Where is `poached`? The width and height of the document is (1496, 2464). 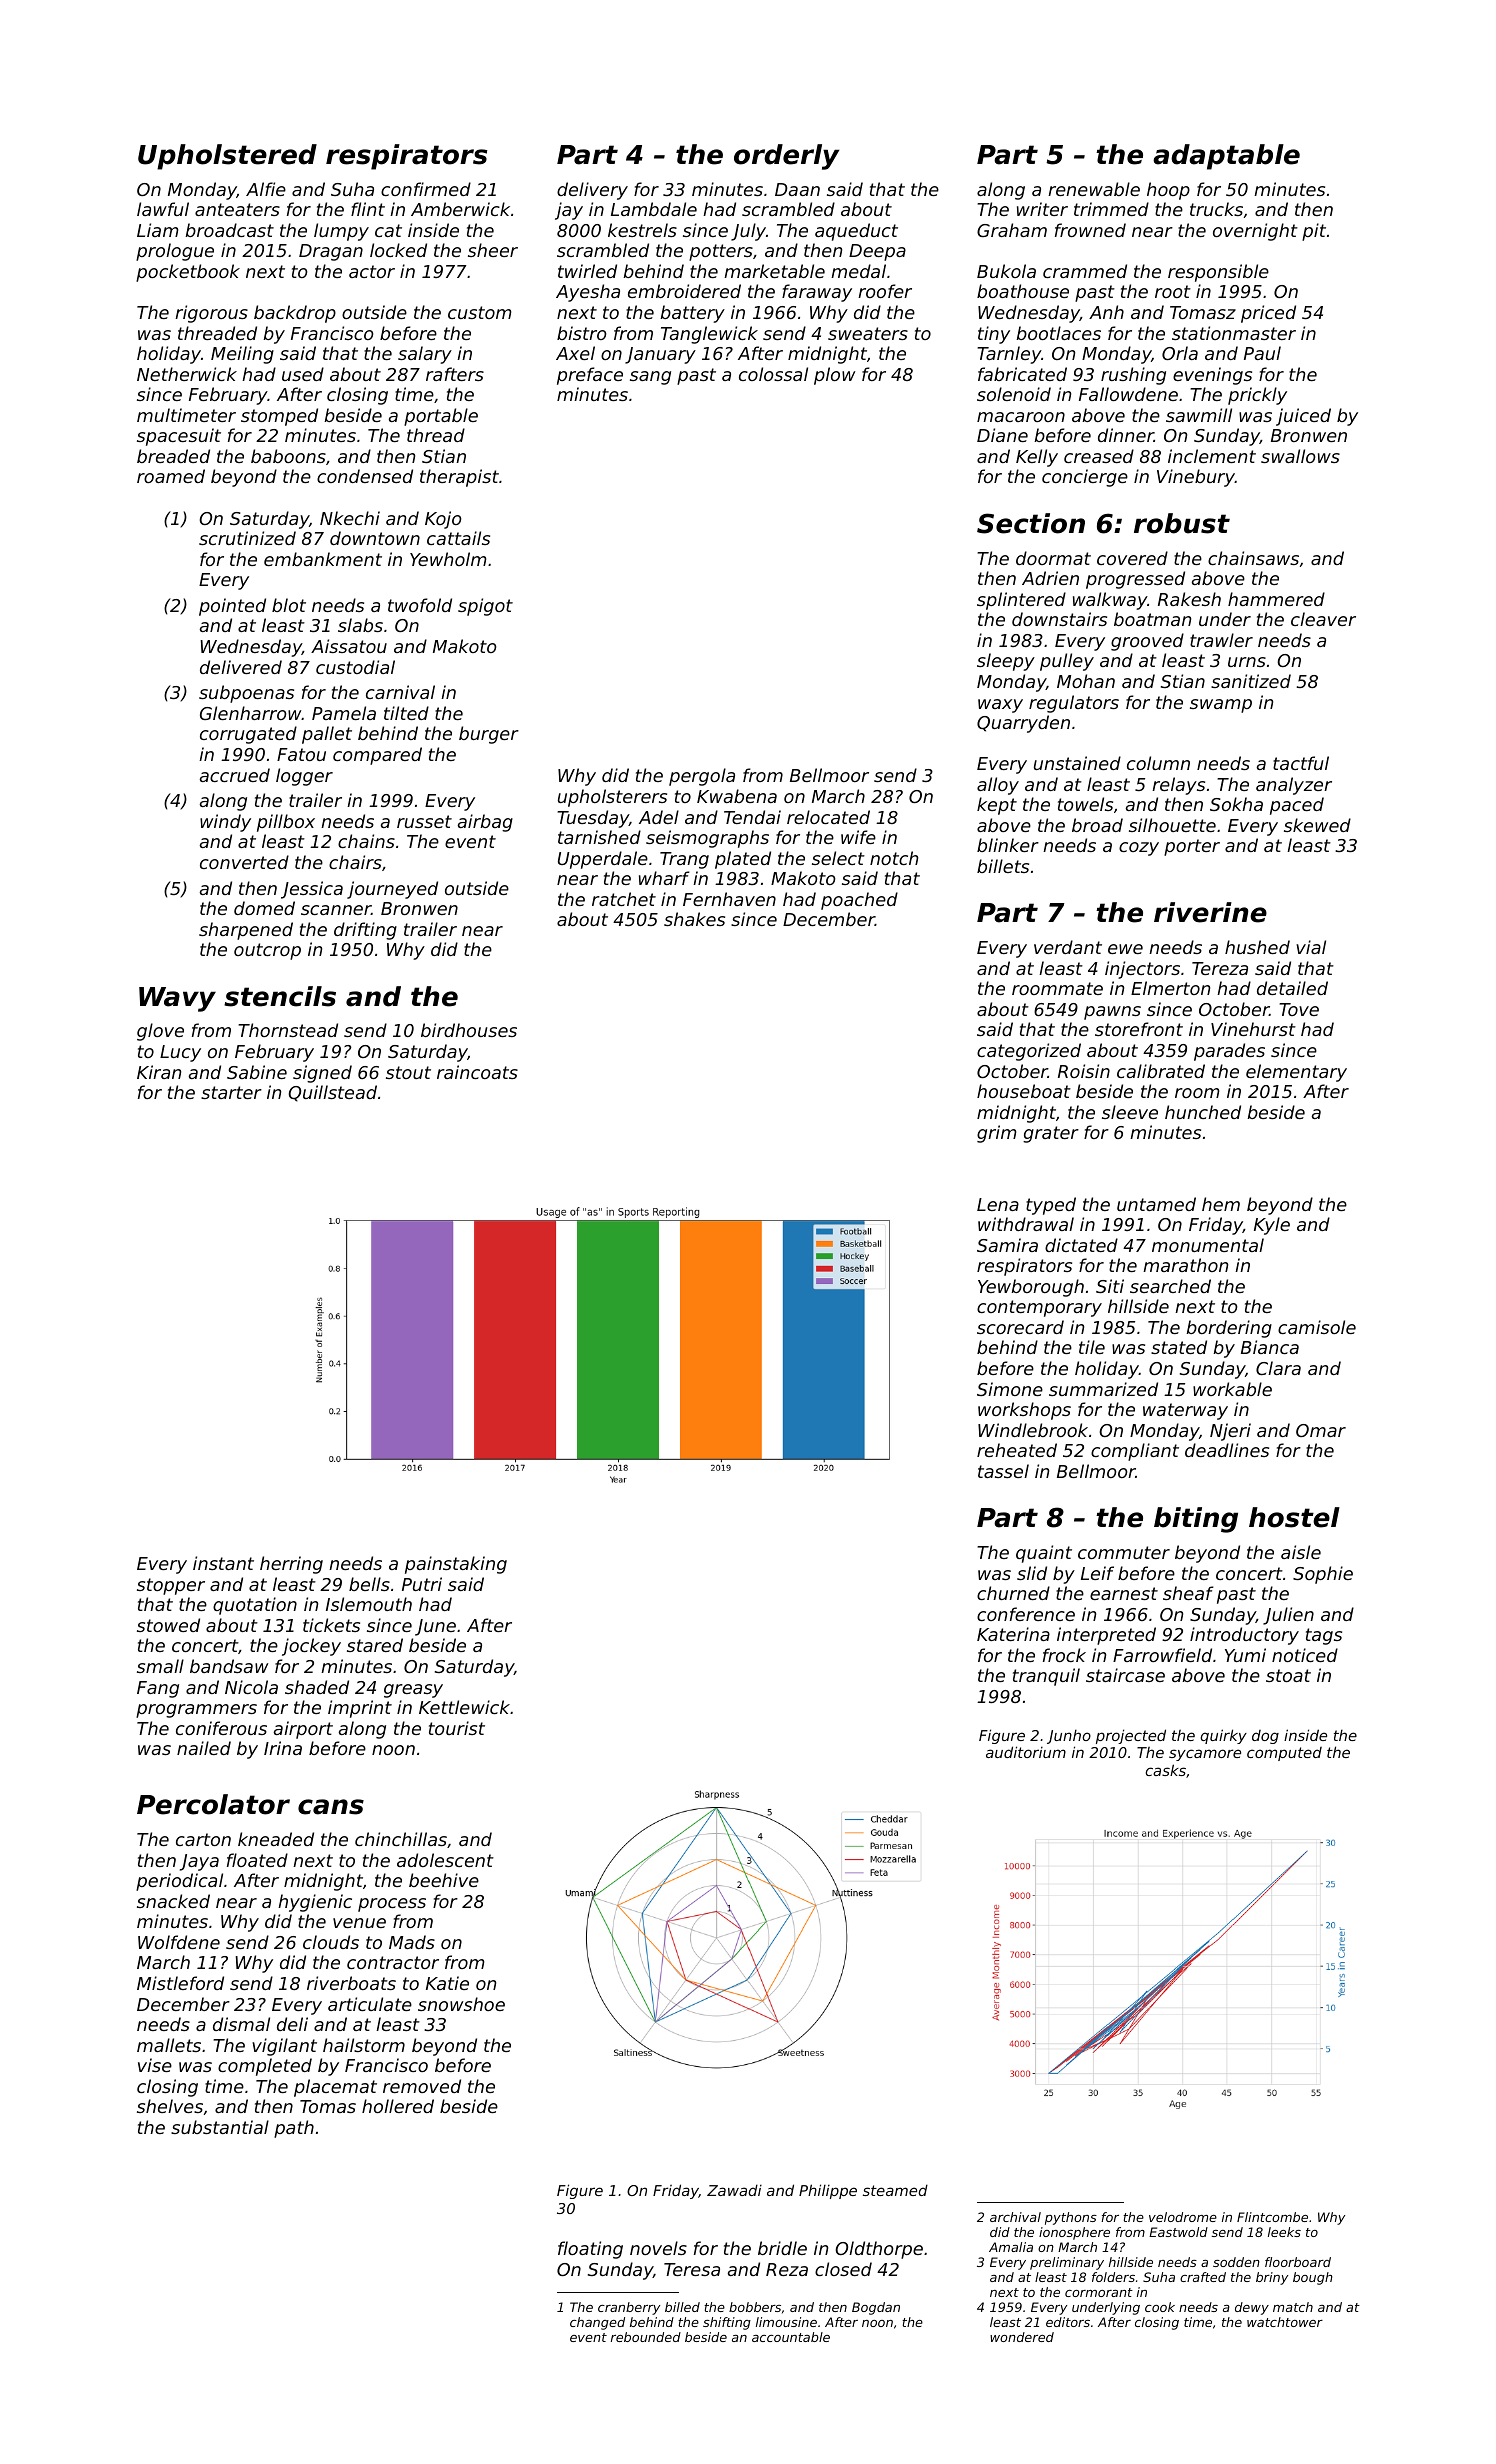
poached is located at coordinates (859, 901).
